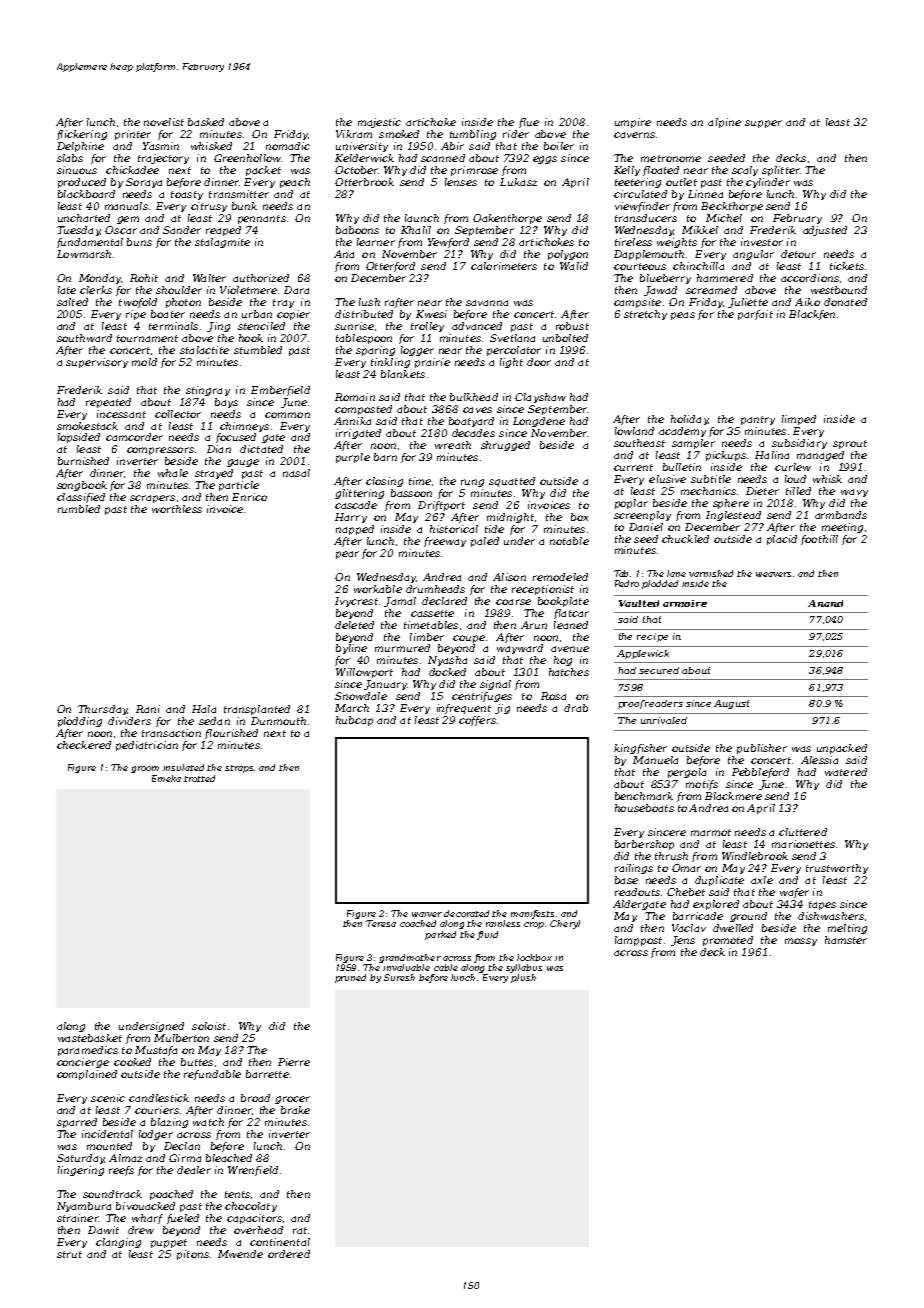 Image resolution: width=924 pixels, height=1308 pixels. What do you see at coordinates (244, 427) in the screenshot?
I see `chimneys` at bounding box center [244, 427].
